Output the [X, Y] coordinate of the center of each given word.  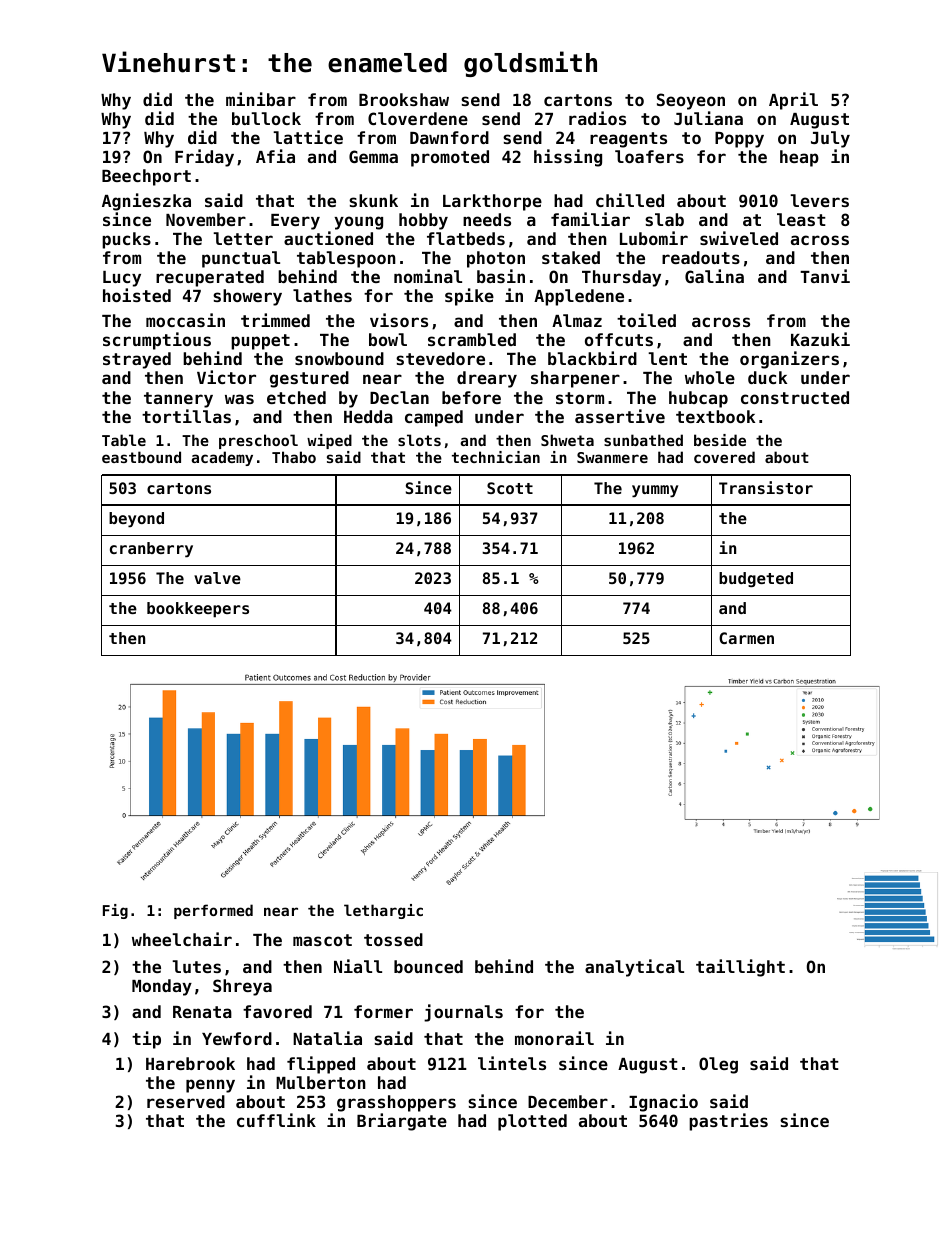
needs [487, 219]
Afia [275, 156]
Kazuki [820, 339]
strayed [137, 360]
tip [146, 1040]
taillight [740, 968]
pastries [728, 1122]
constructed [795, 397]
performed [213, 911]
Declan [399, 397]
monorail [554, 1038]
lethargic [383, 911]
